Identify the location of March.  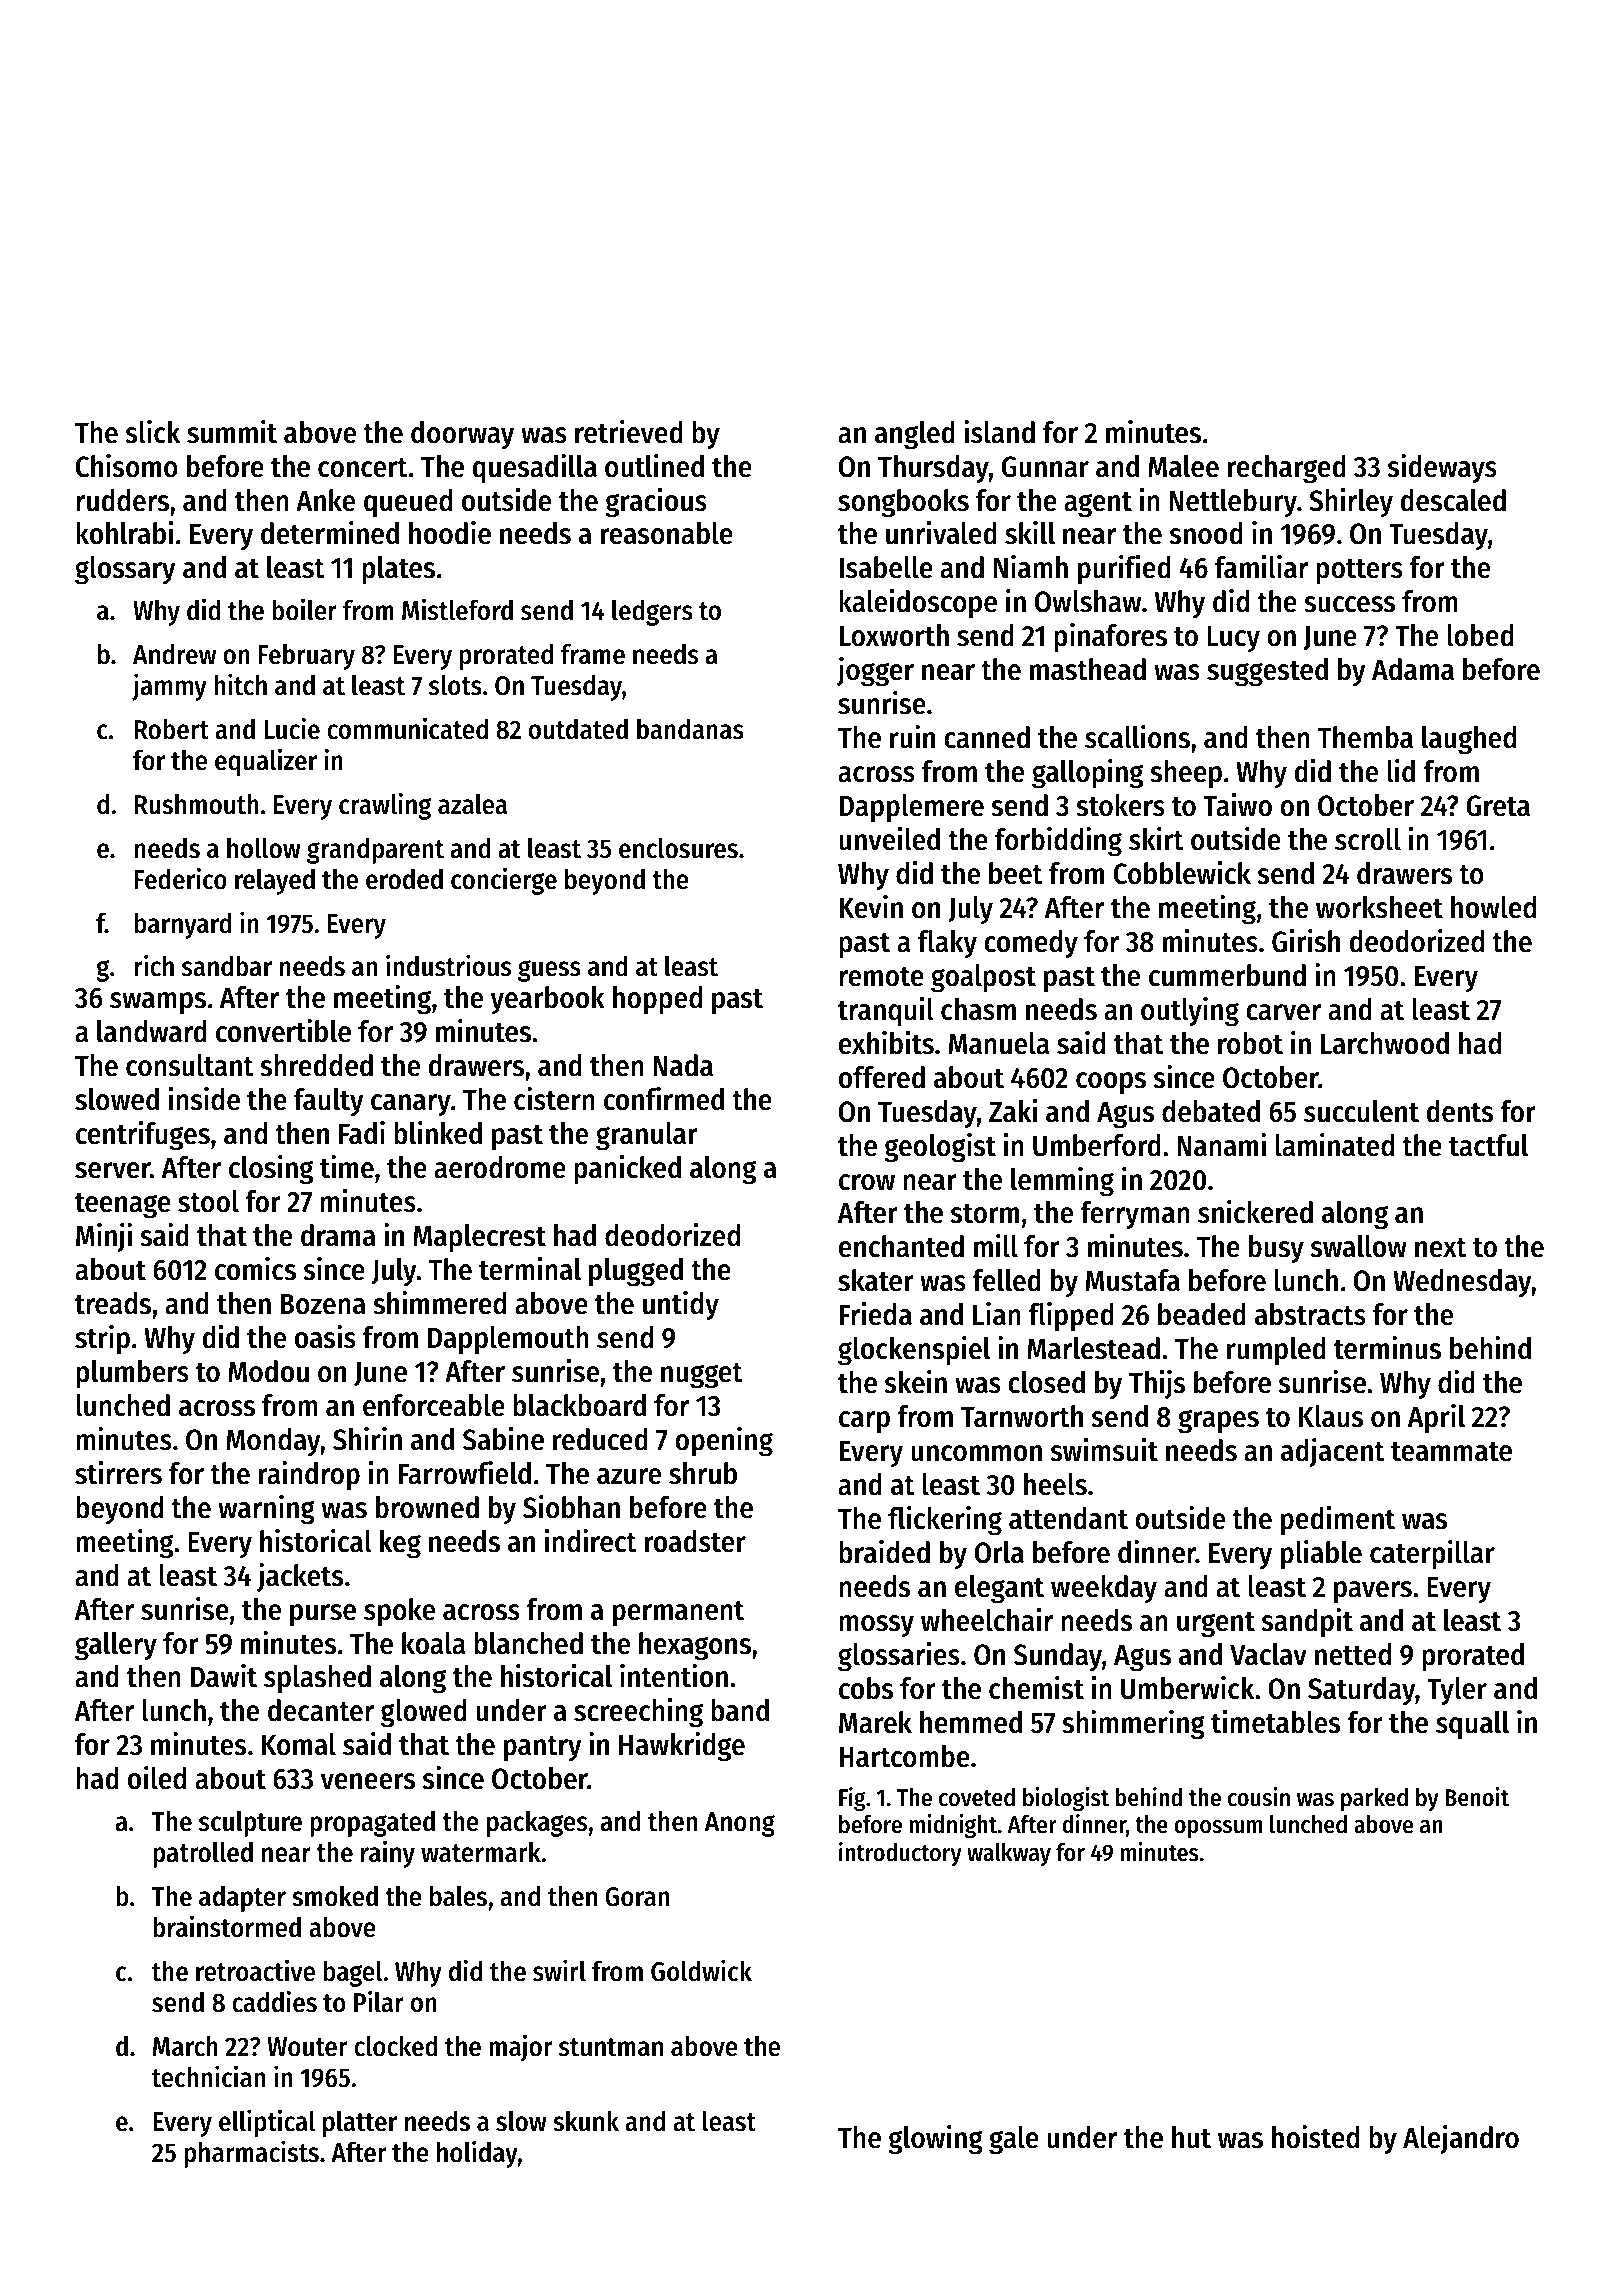
(185, 2046).
